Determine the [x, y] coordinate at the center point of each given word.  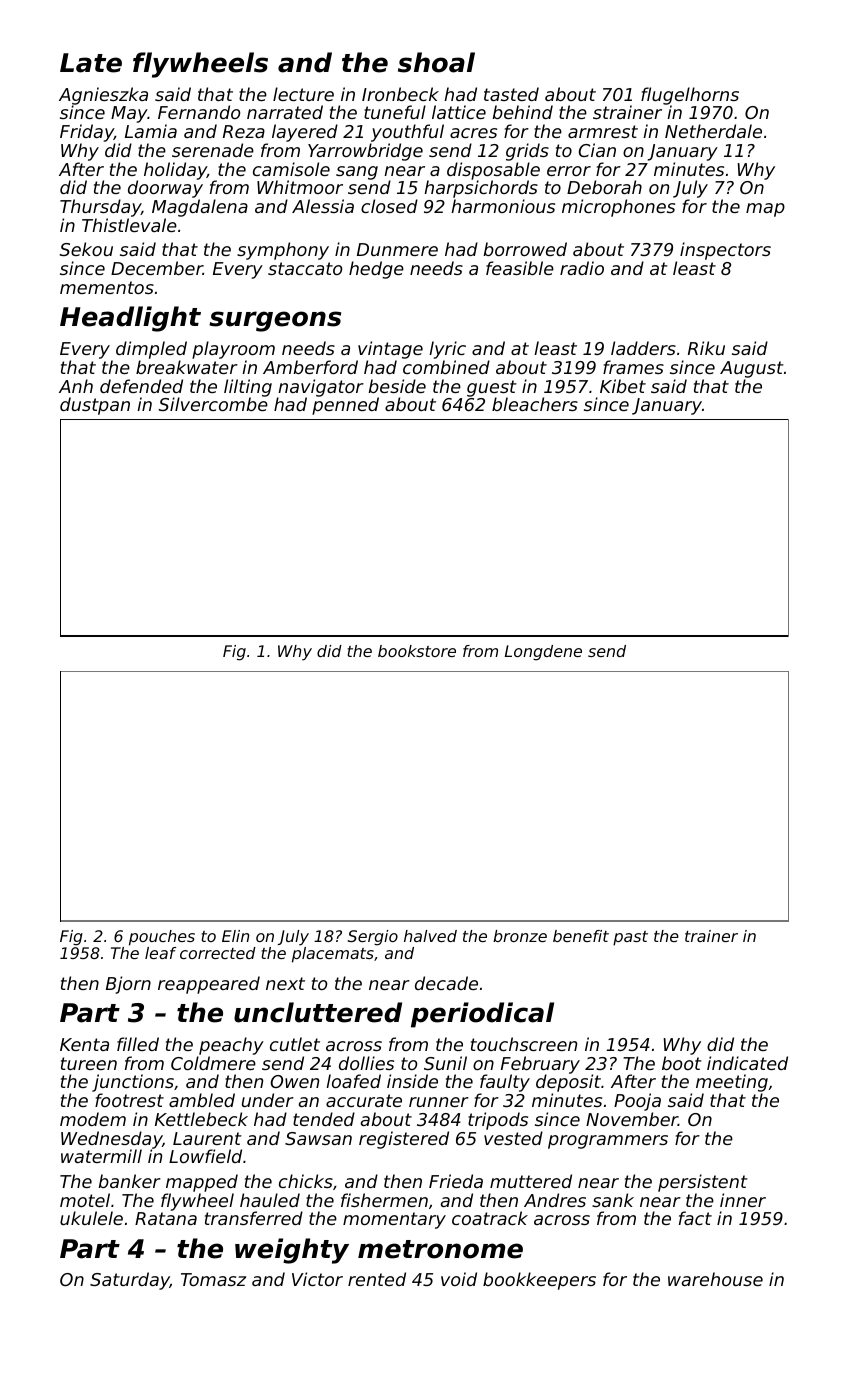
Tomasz [213, 1279]
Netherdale [713, 131]
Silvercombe [213, 404]
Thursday [100, 208]
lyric [447, 350]
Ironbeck [400, 94]
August [752, 369]
